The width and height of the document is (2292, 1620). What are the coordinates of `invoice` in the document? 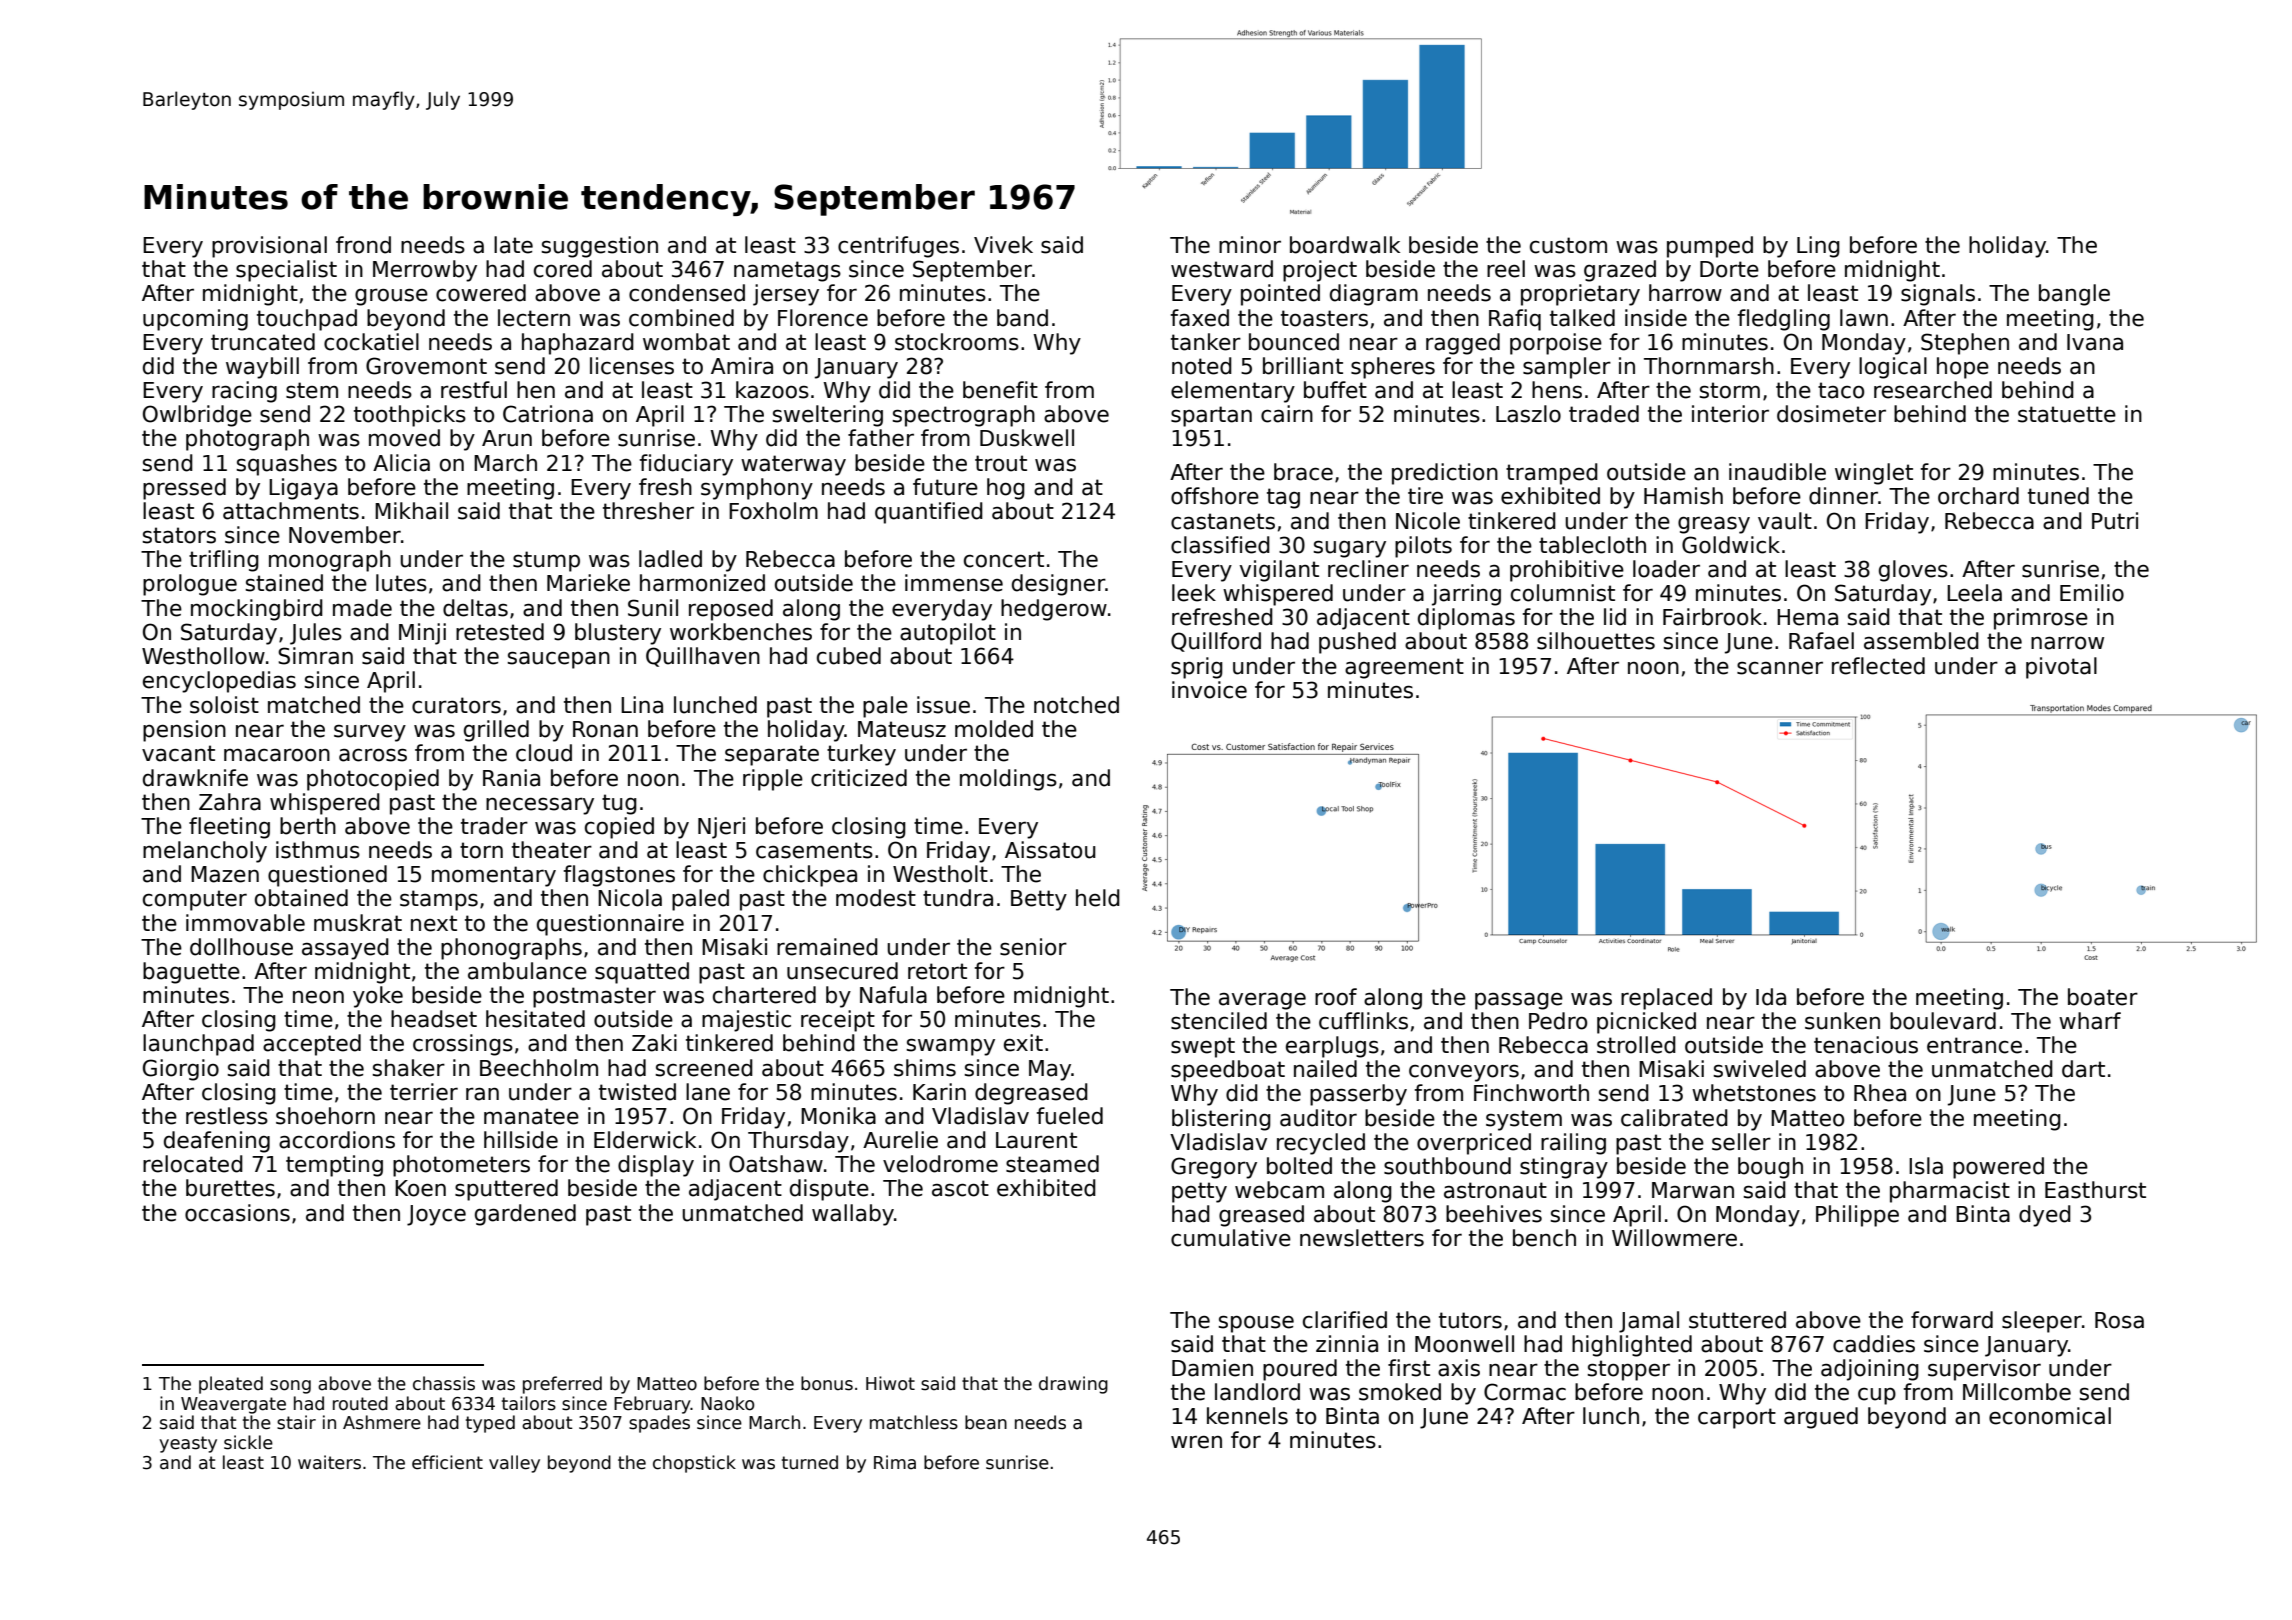 It's located at (1209, 690).
